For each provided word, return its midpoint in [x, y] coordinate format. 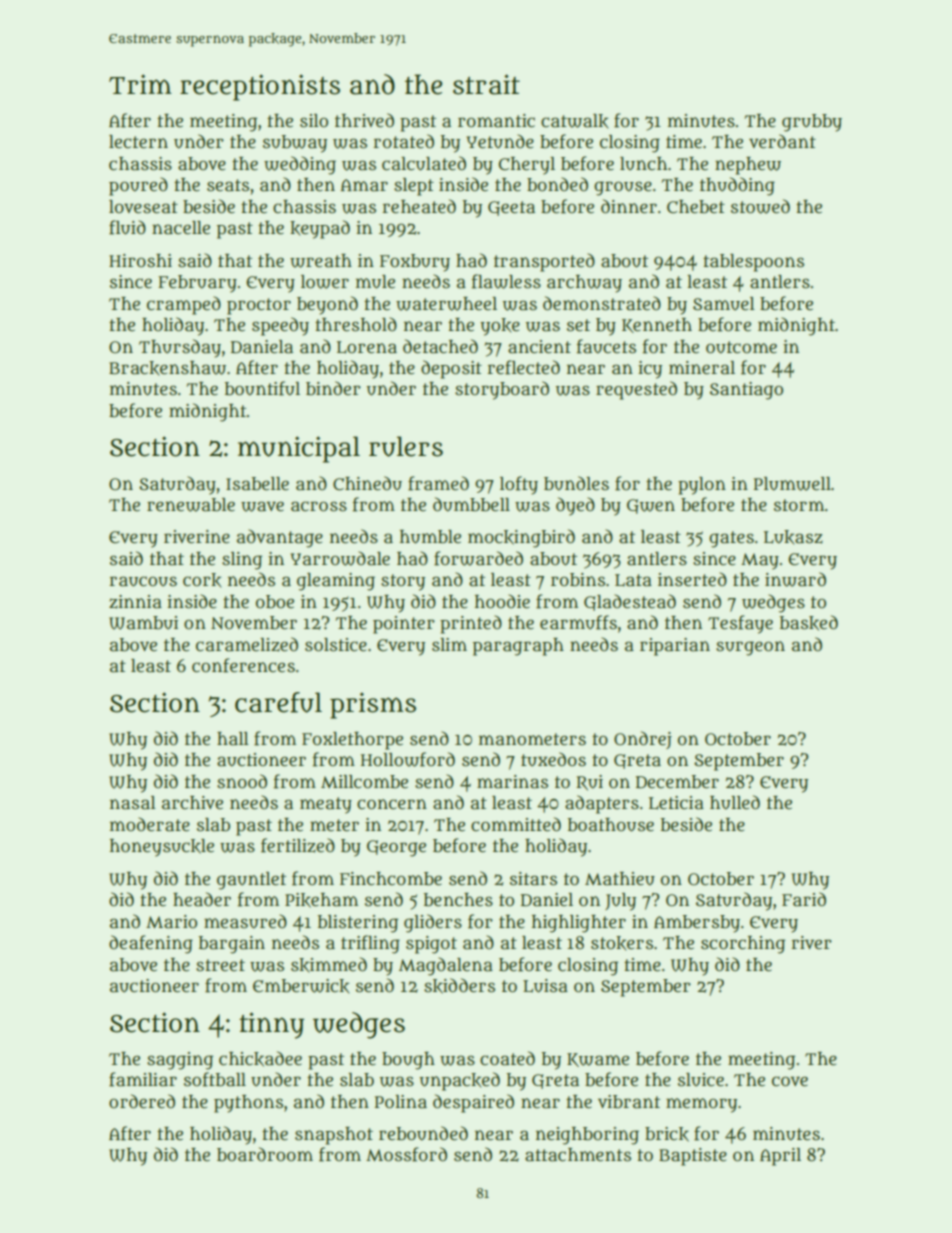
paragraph [518, 647]
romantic [496, 121]
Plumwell [792, 484]
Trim [140, 84]
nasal [133, 803]
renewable [191, 505]
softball [215, 1079]
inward [795, 579]
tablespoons [753, 263]
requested [636, 390]
